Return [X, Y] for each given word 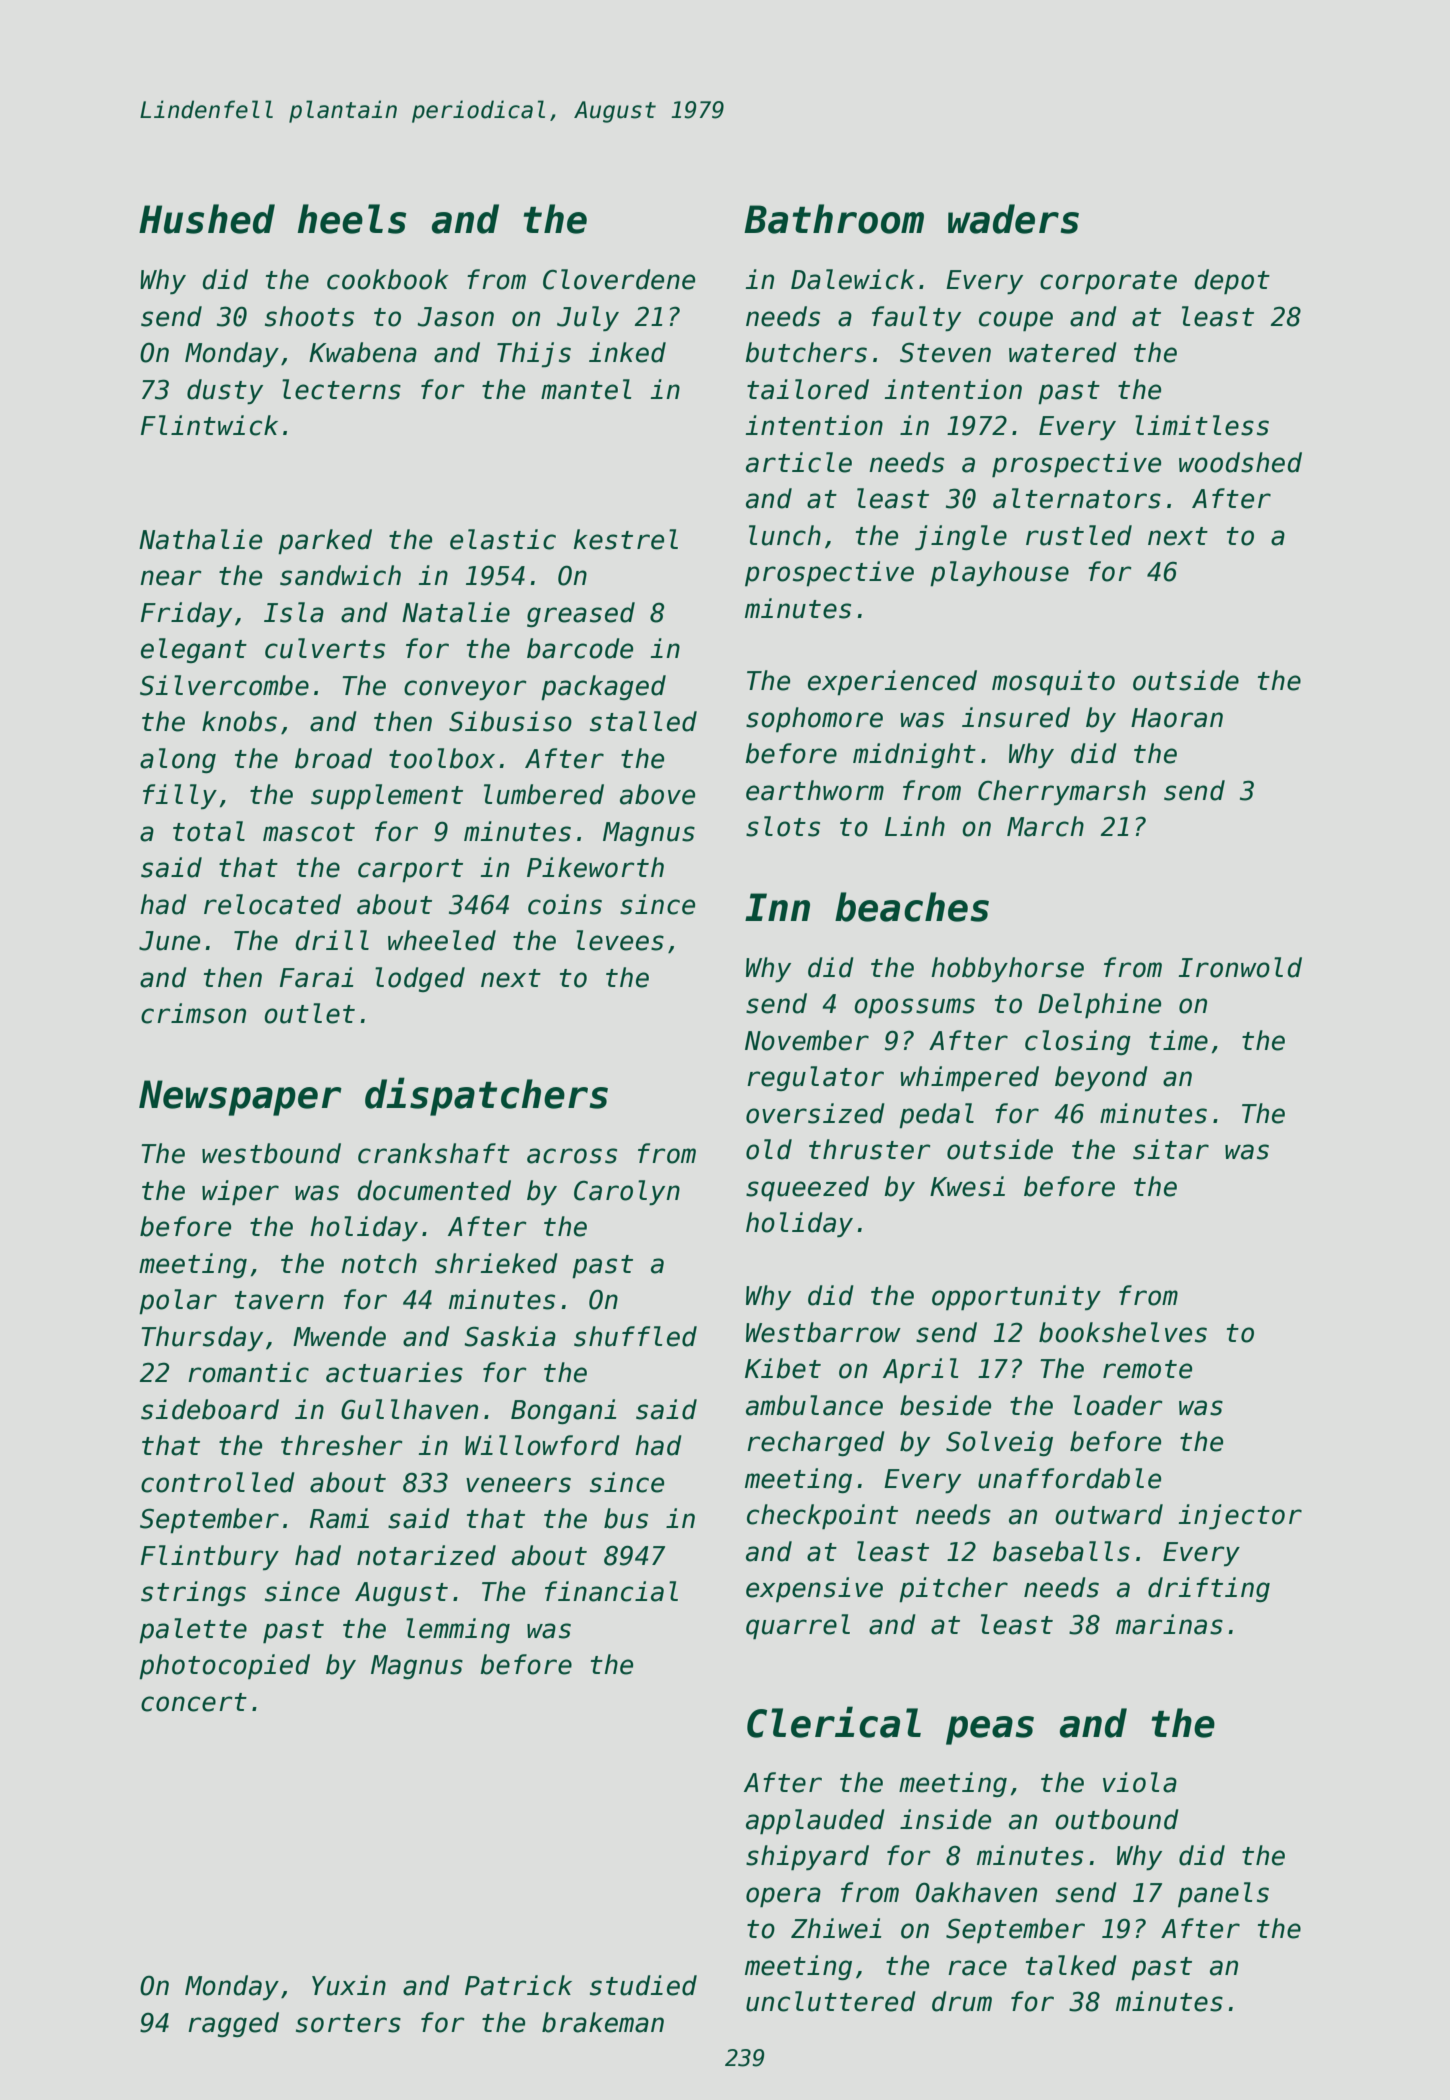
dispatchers [486, 1096]
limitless [1202, 425]
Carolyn [627, 1193]
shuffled [635, 1336]
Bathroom [834, 219]
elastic [503, 539]
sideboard [210, 1409]
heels [351, 219]
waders [1013, 219]
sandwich [340, 575]
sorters [348, 2023]
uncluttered [831, 2001]
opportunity [1016, 1298]
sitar [1171, 1149]
